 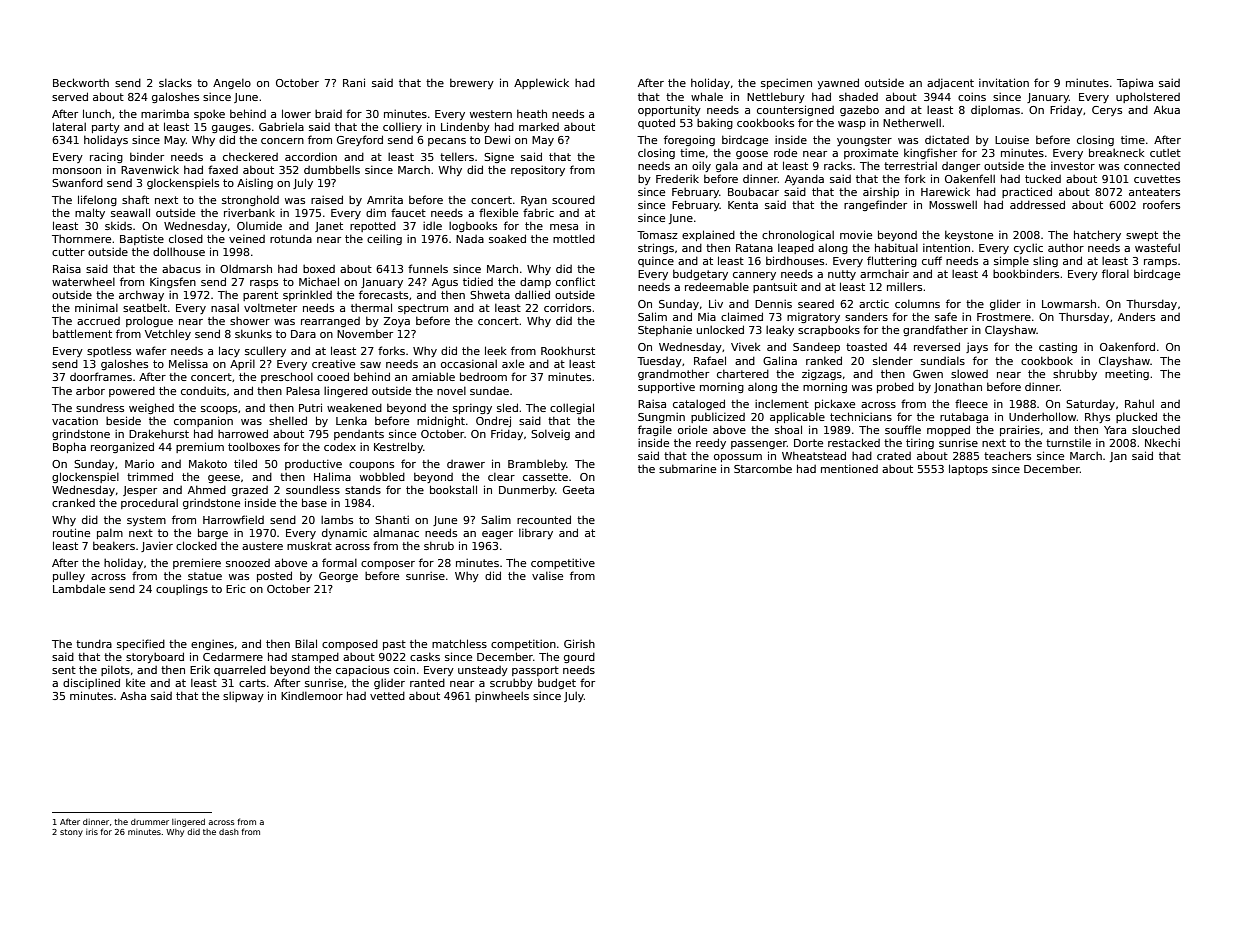 I want to click on simple, so click(x=1011, y=261).
